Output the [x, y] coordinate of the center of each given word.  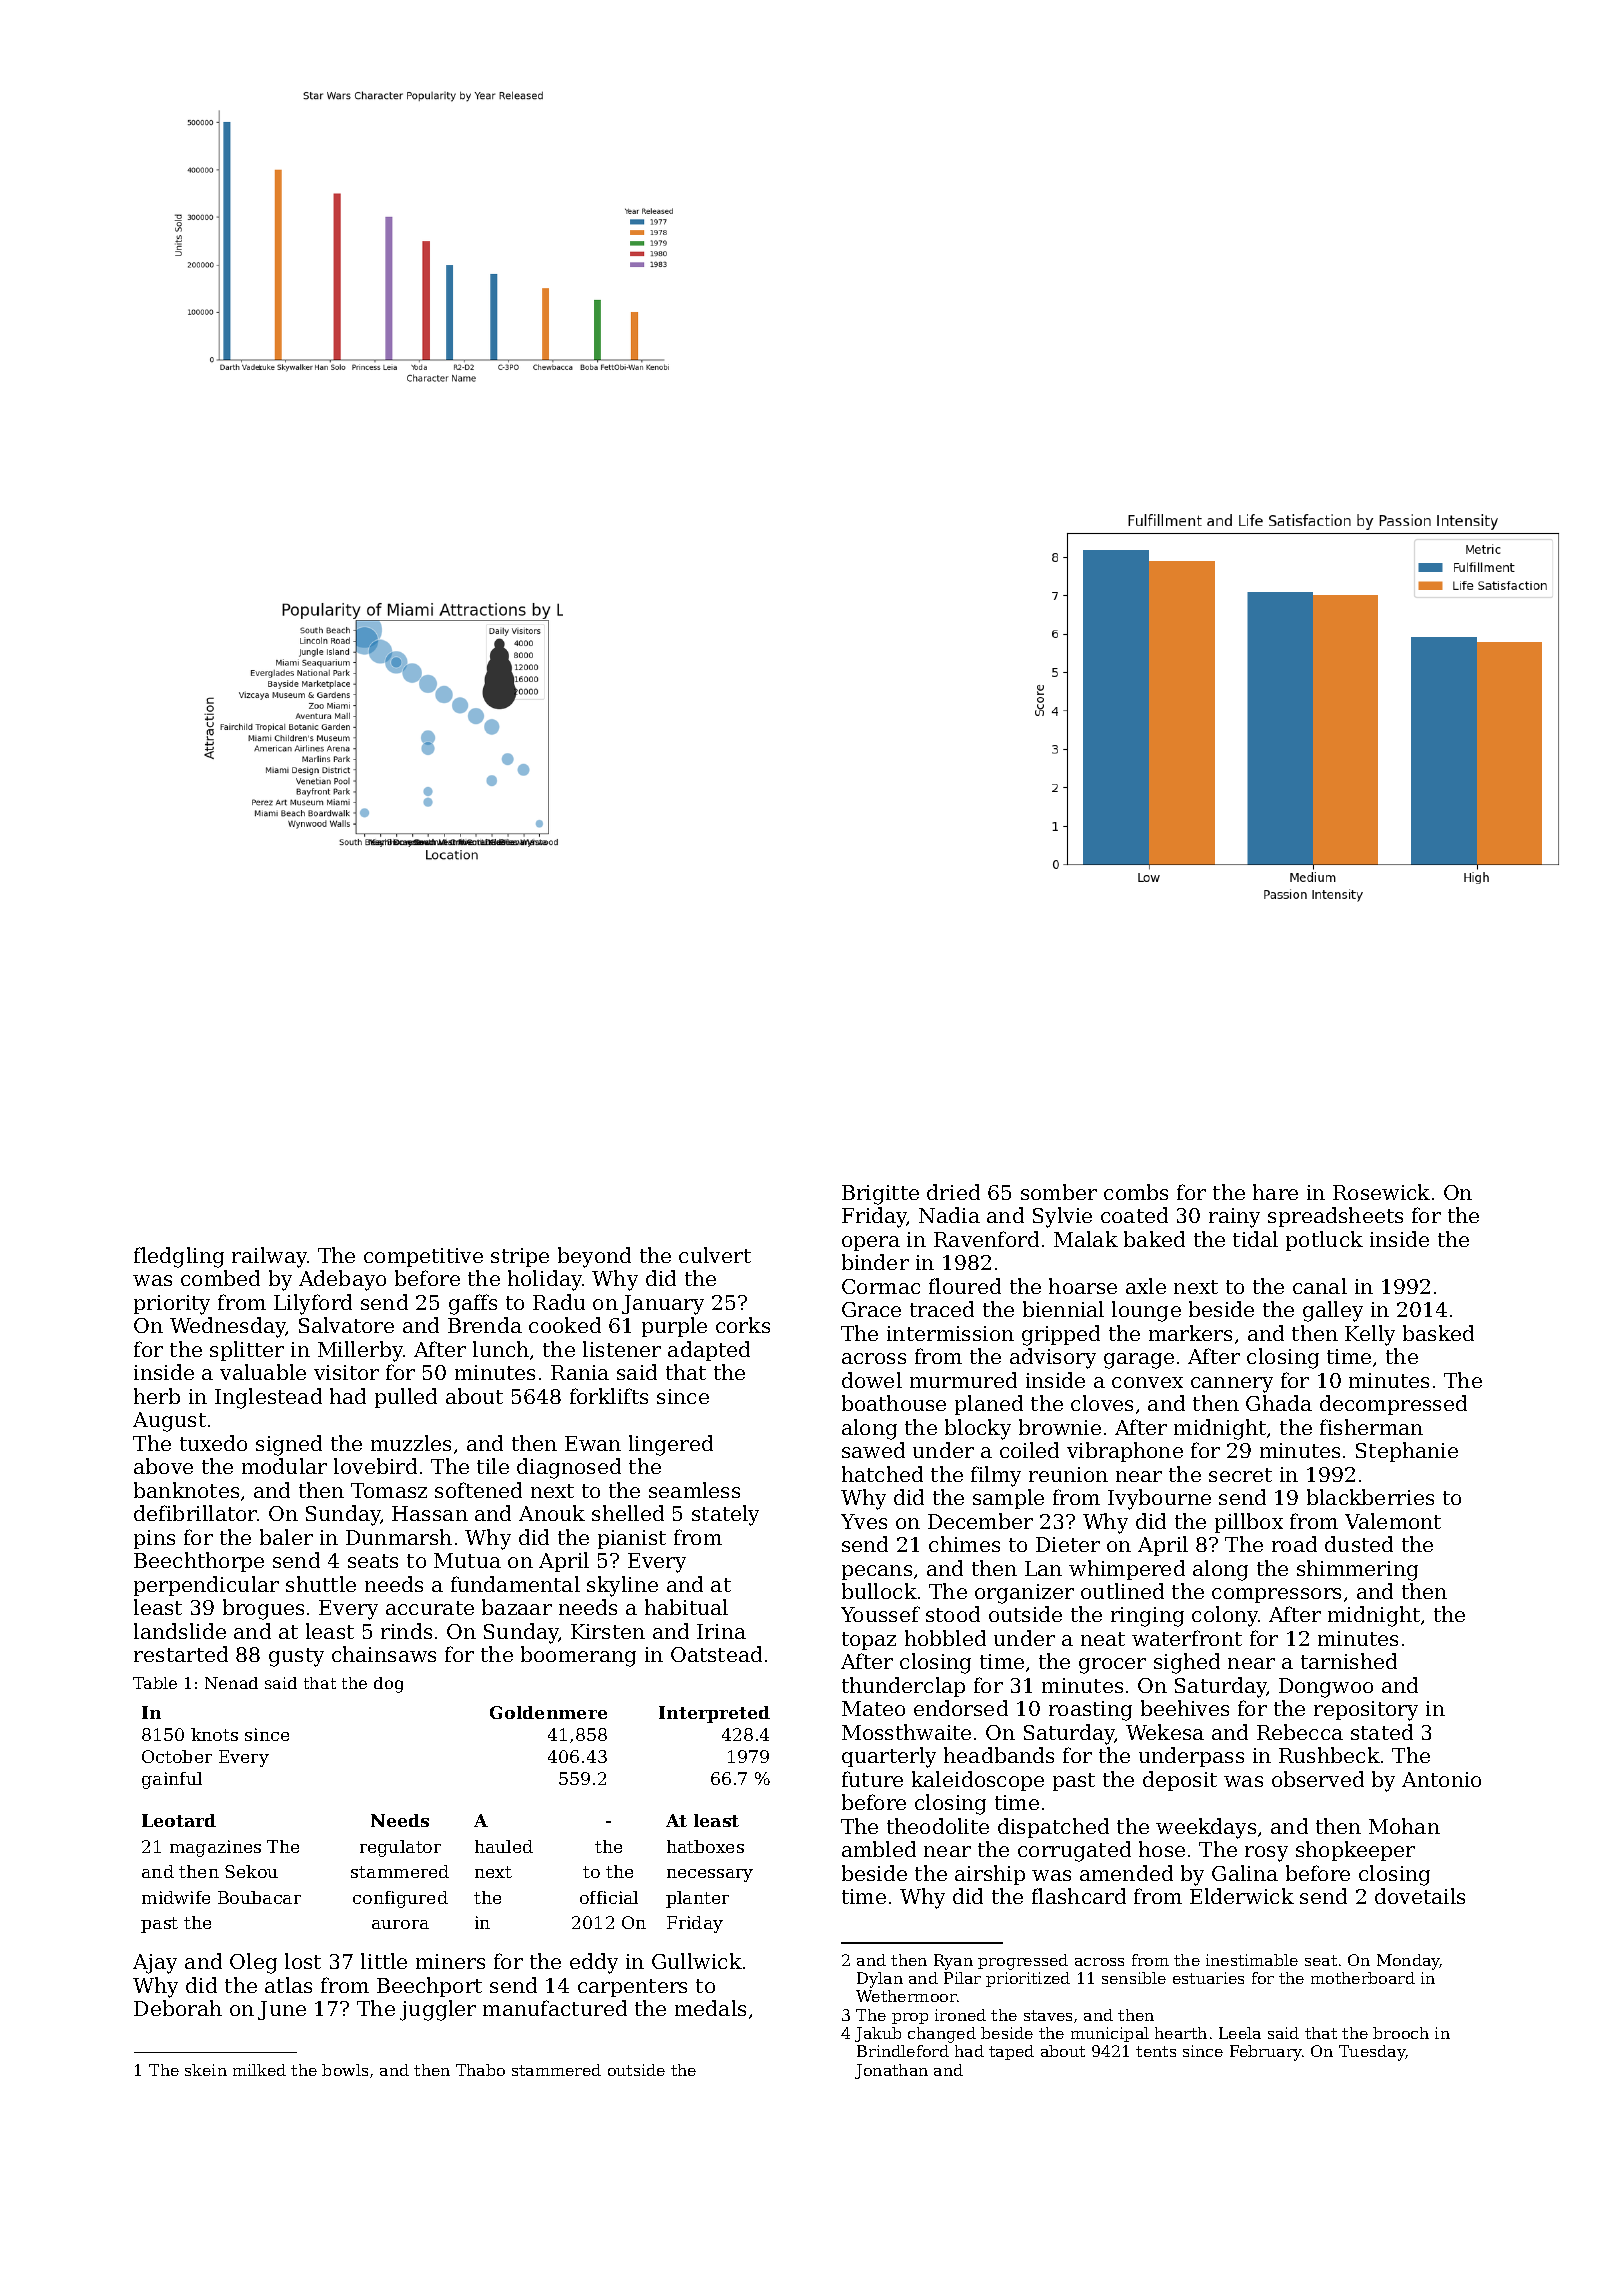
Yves [864, 1521]
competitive [423, 1257]
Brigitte [880, 1195]
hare [1275, 1192]
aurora [400, 1924]
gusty [296, 1657]
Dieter [1068, 1544]
